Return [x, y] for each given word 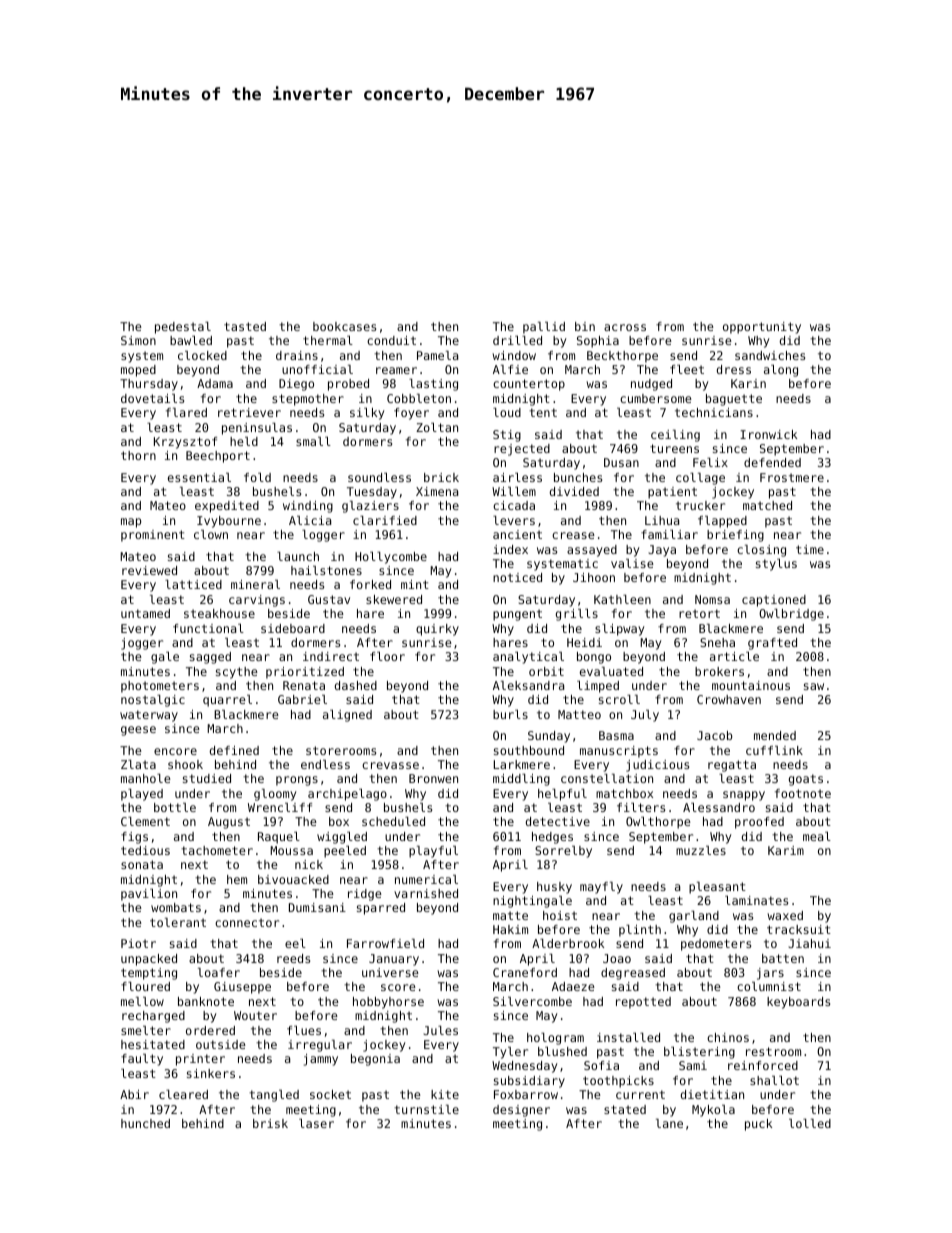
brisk [270, 1123]
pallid [544, 328]
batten [783, 958]
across [625, 327]
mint [415, 584]
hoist [560, 915]
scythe [237, 673]
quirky [437, 630]
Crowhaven [729, 699]
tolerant [178, 922]
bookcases [344, 326]
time [810, 549]
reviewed [149, 570]
